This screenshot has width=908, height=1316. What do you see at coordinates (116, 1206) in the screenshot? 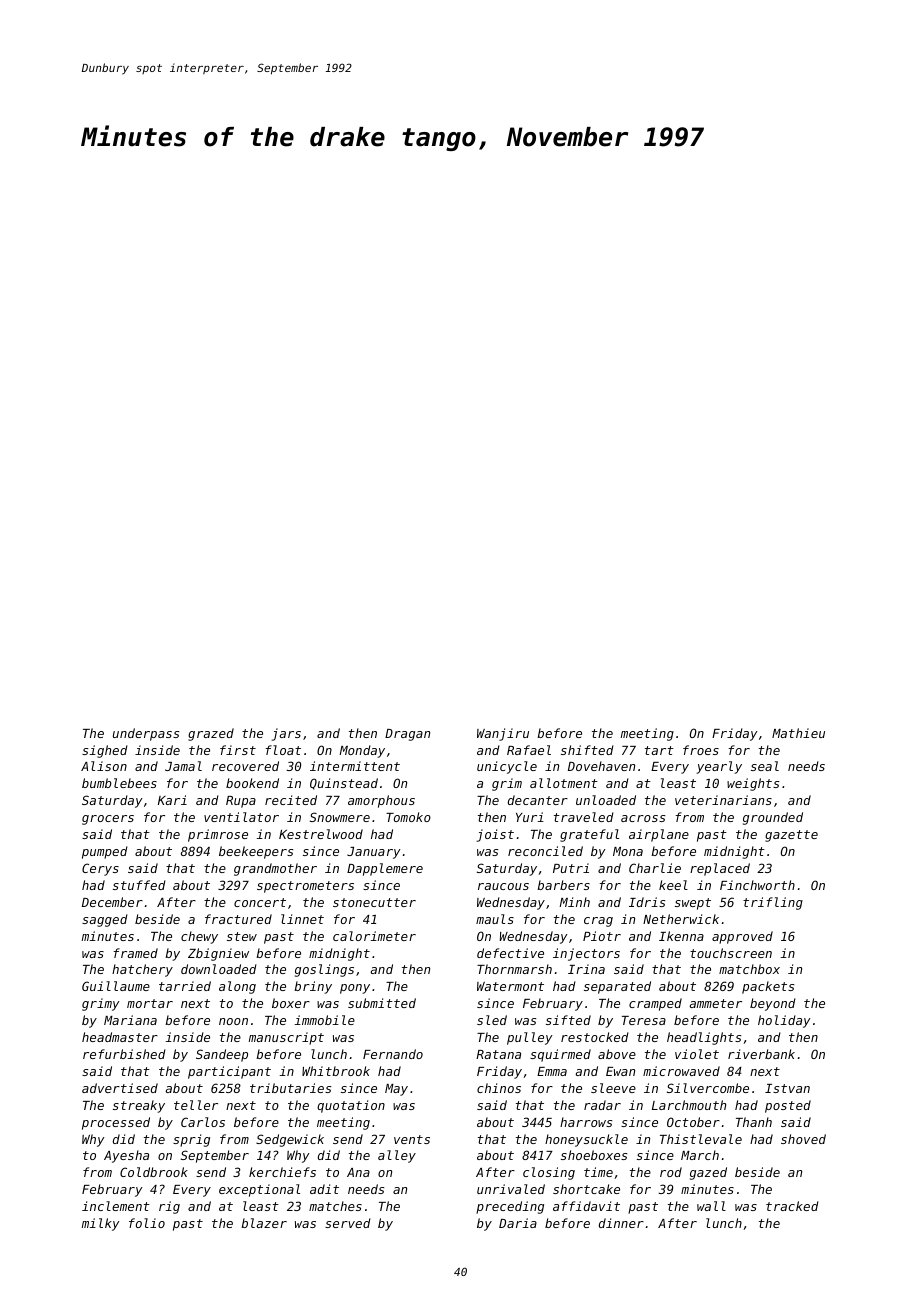
I see `inclement` at bounding box center [116, 1206].
